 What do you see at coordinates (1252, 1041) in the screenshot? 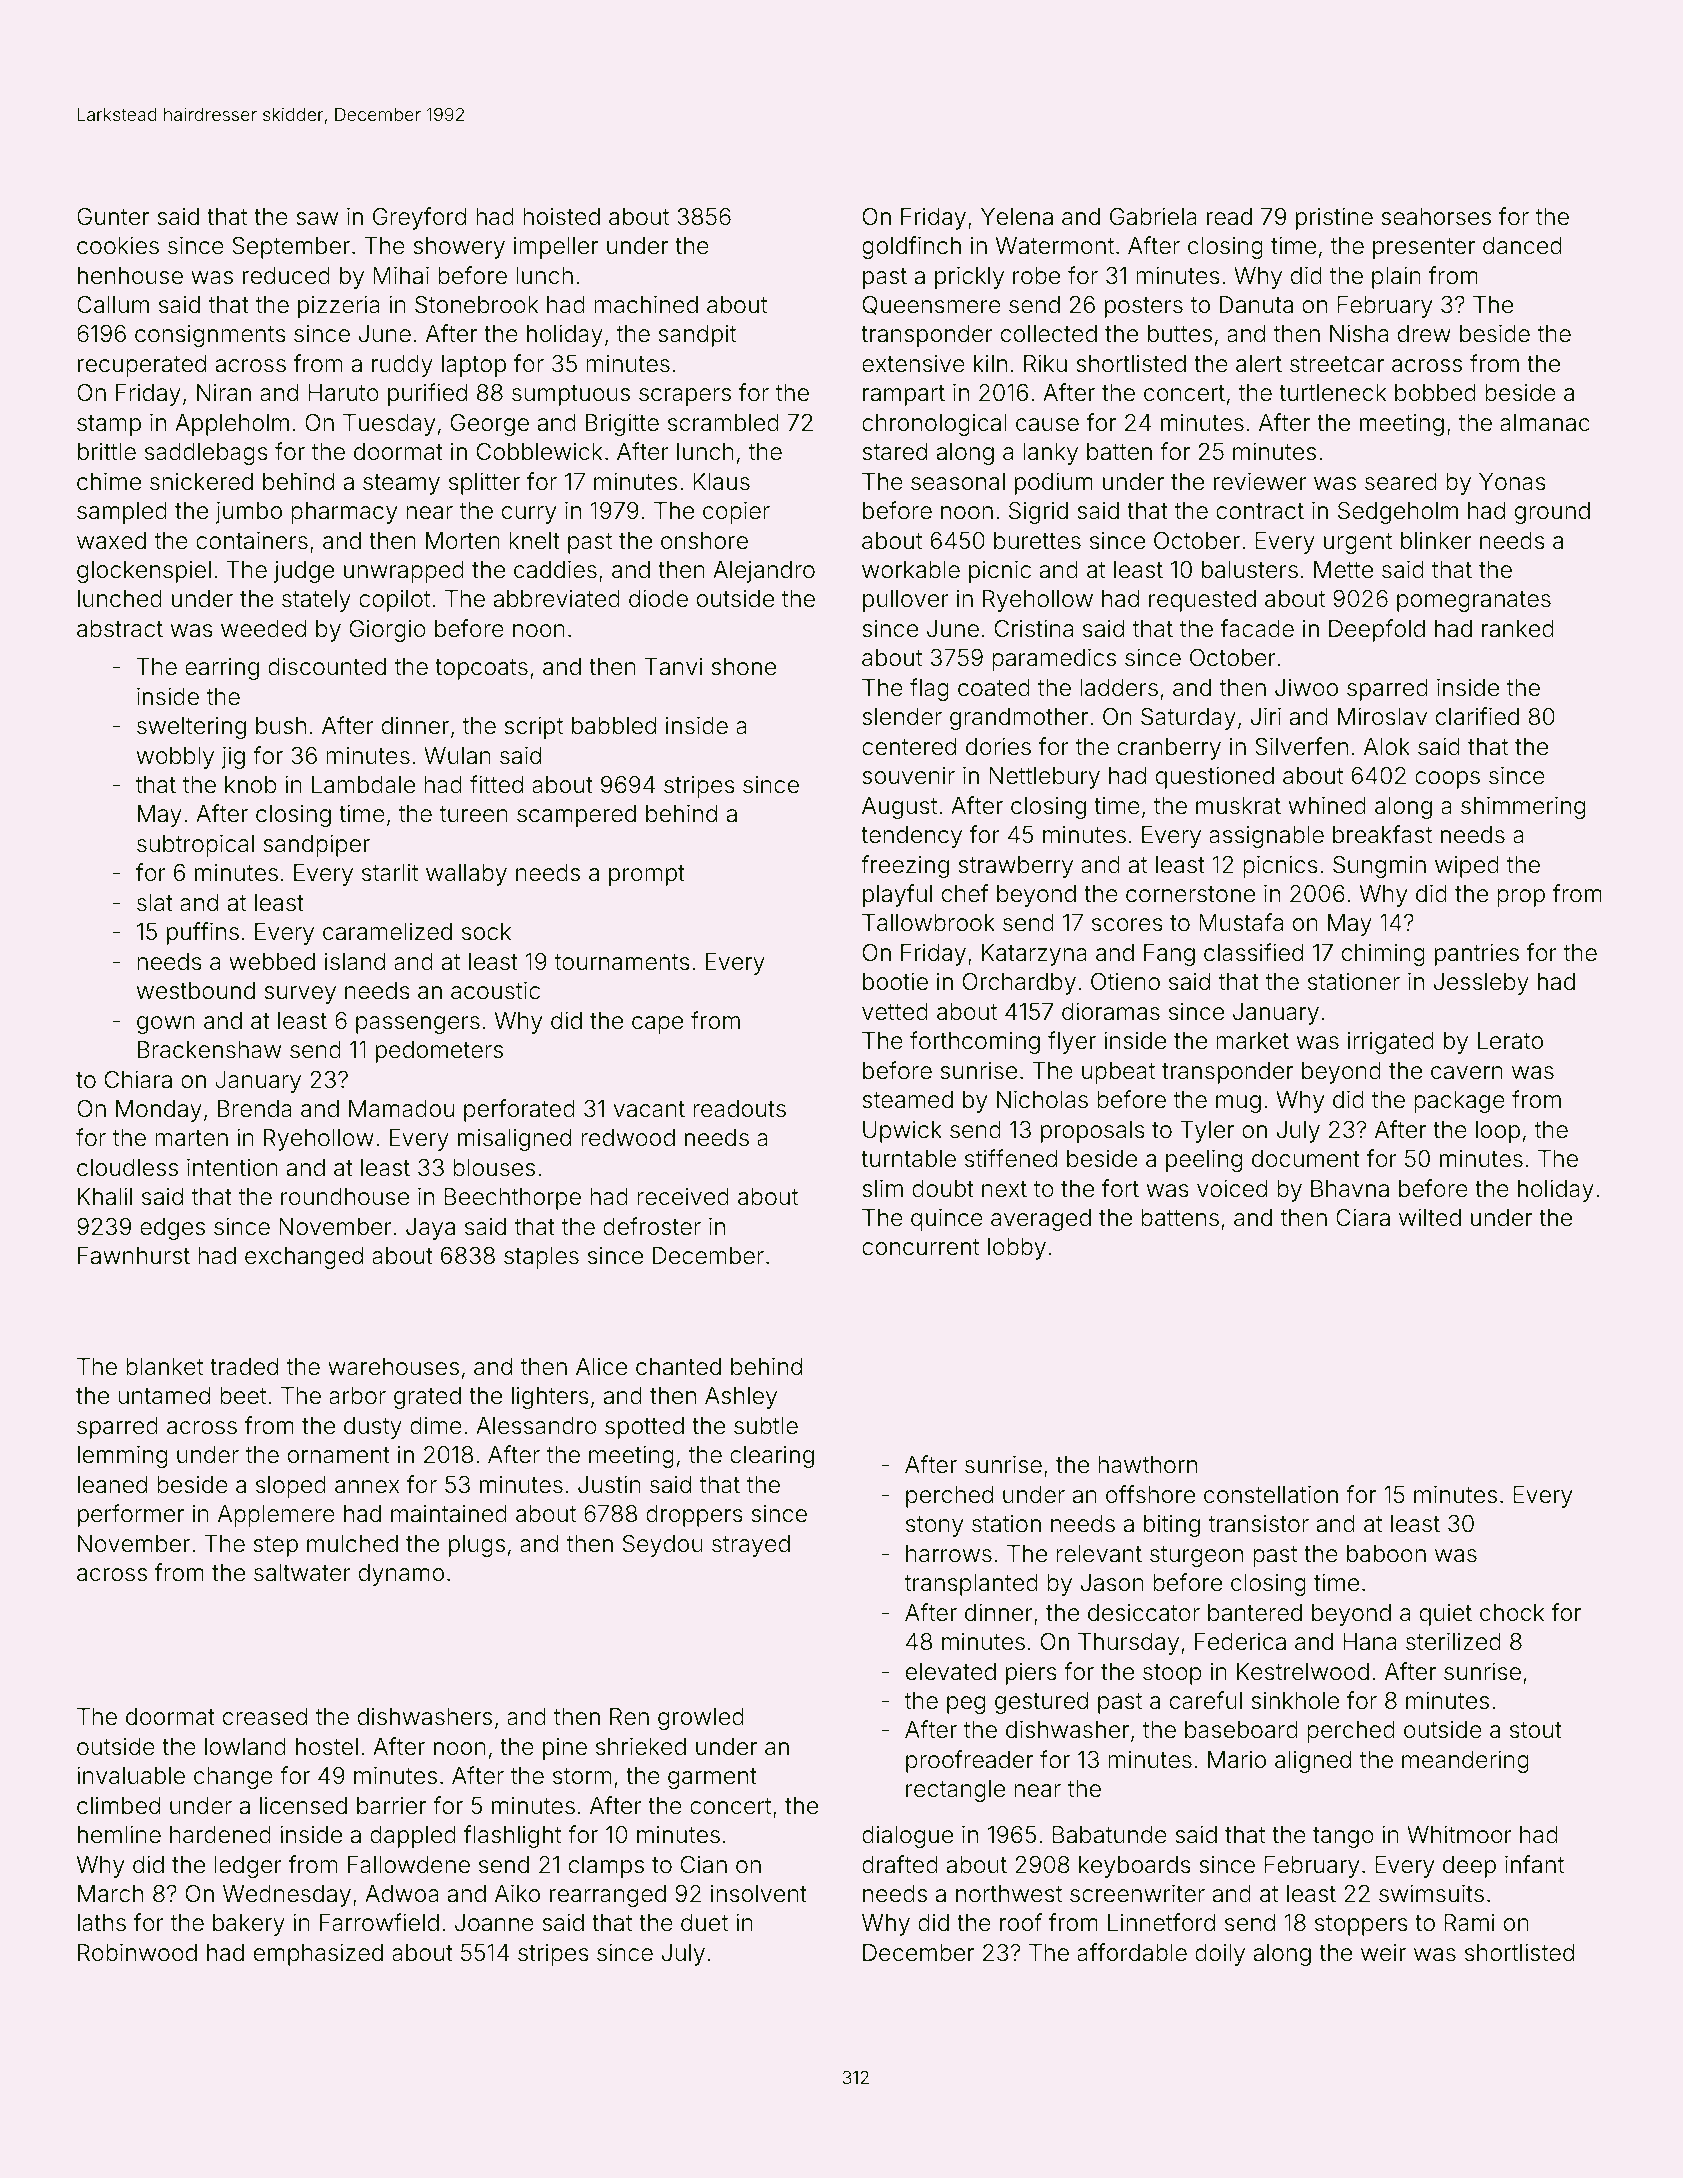
I see `market` at bounding box center [1252, 1041].
